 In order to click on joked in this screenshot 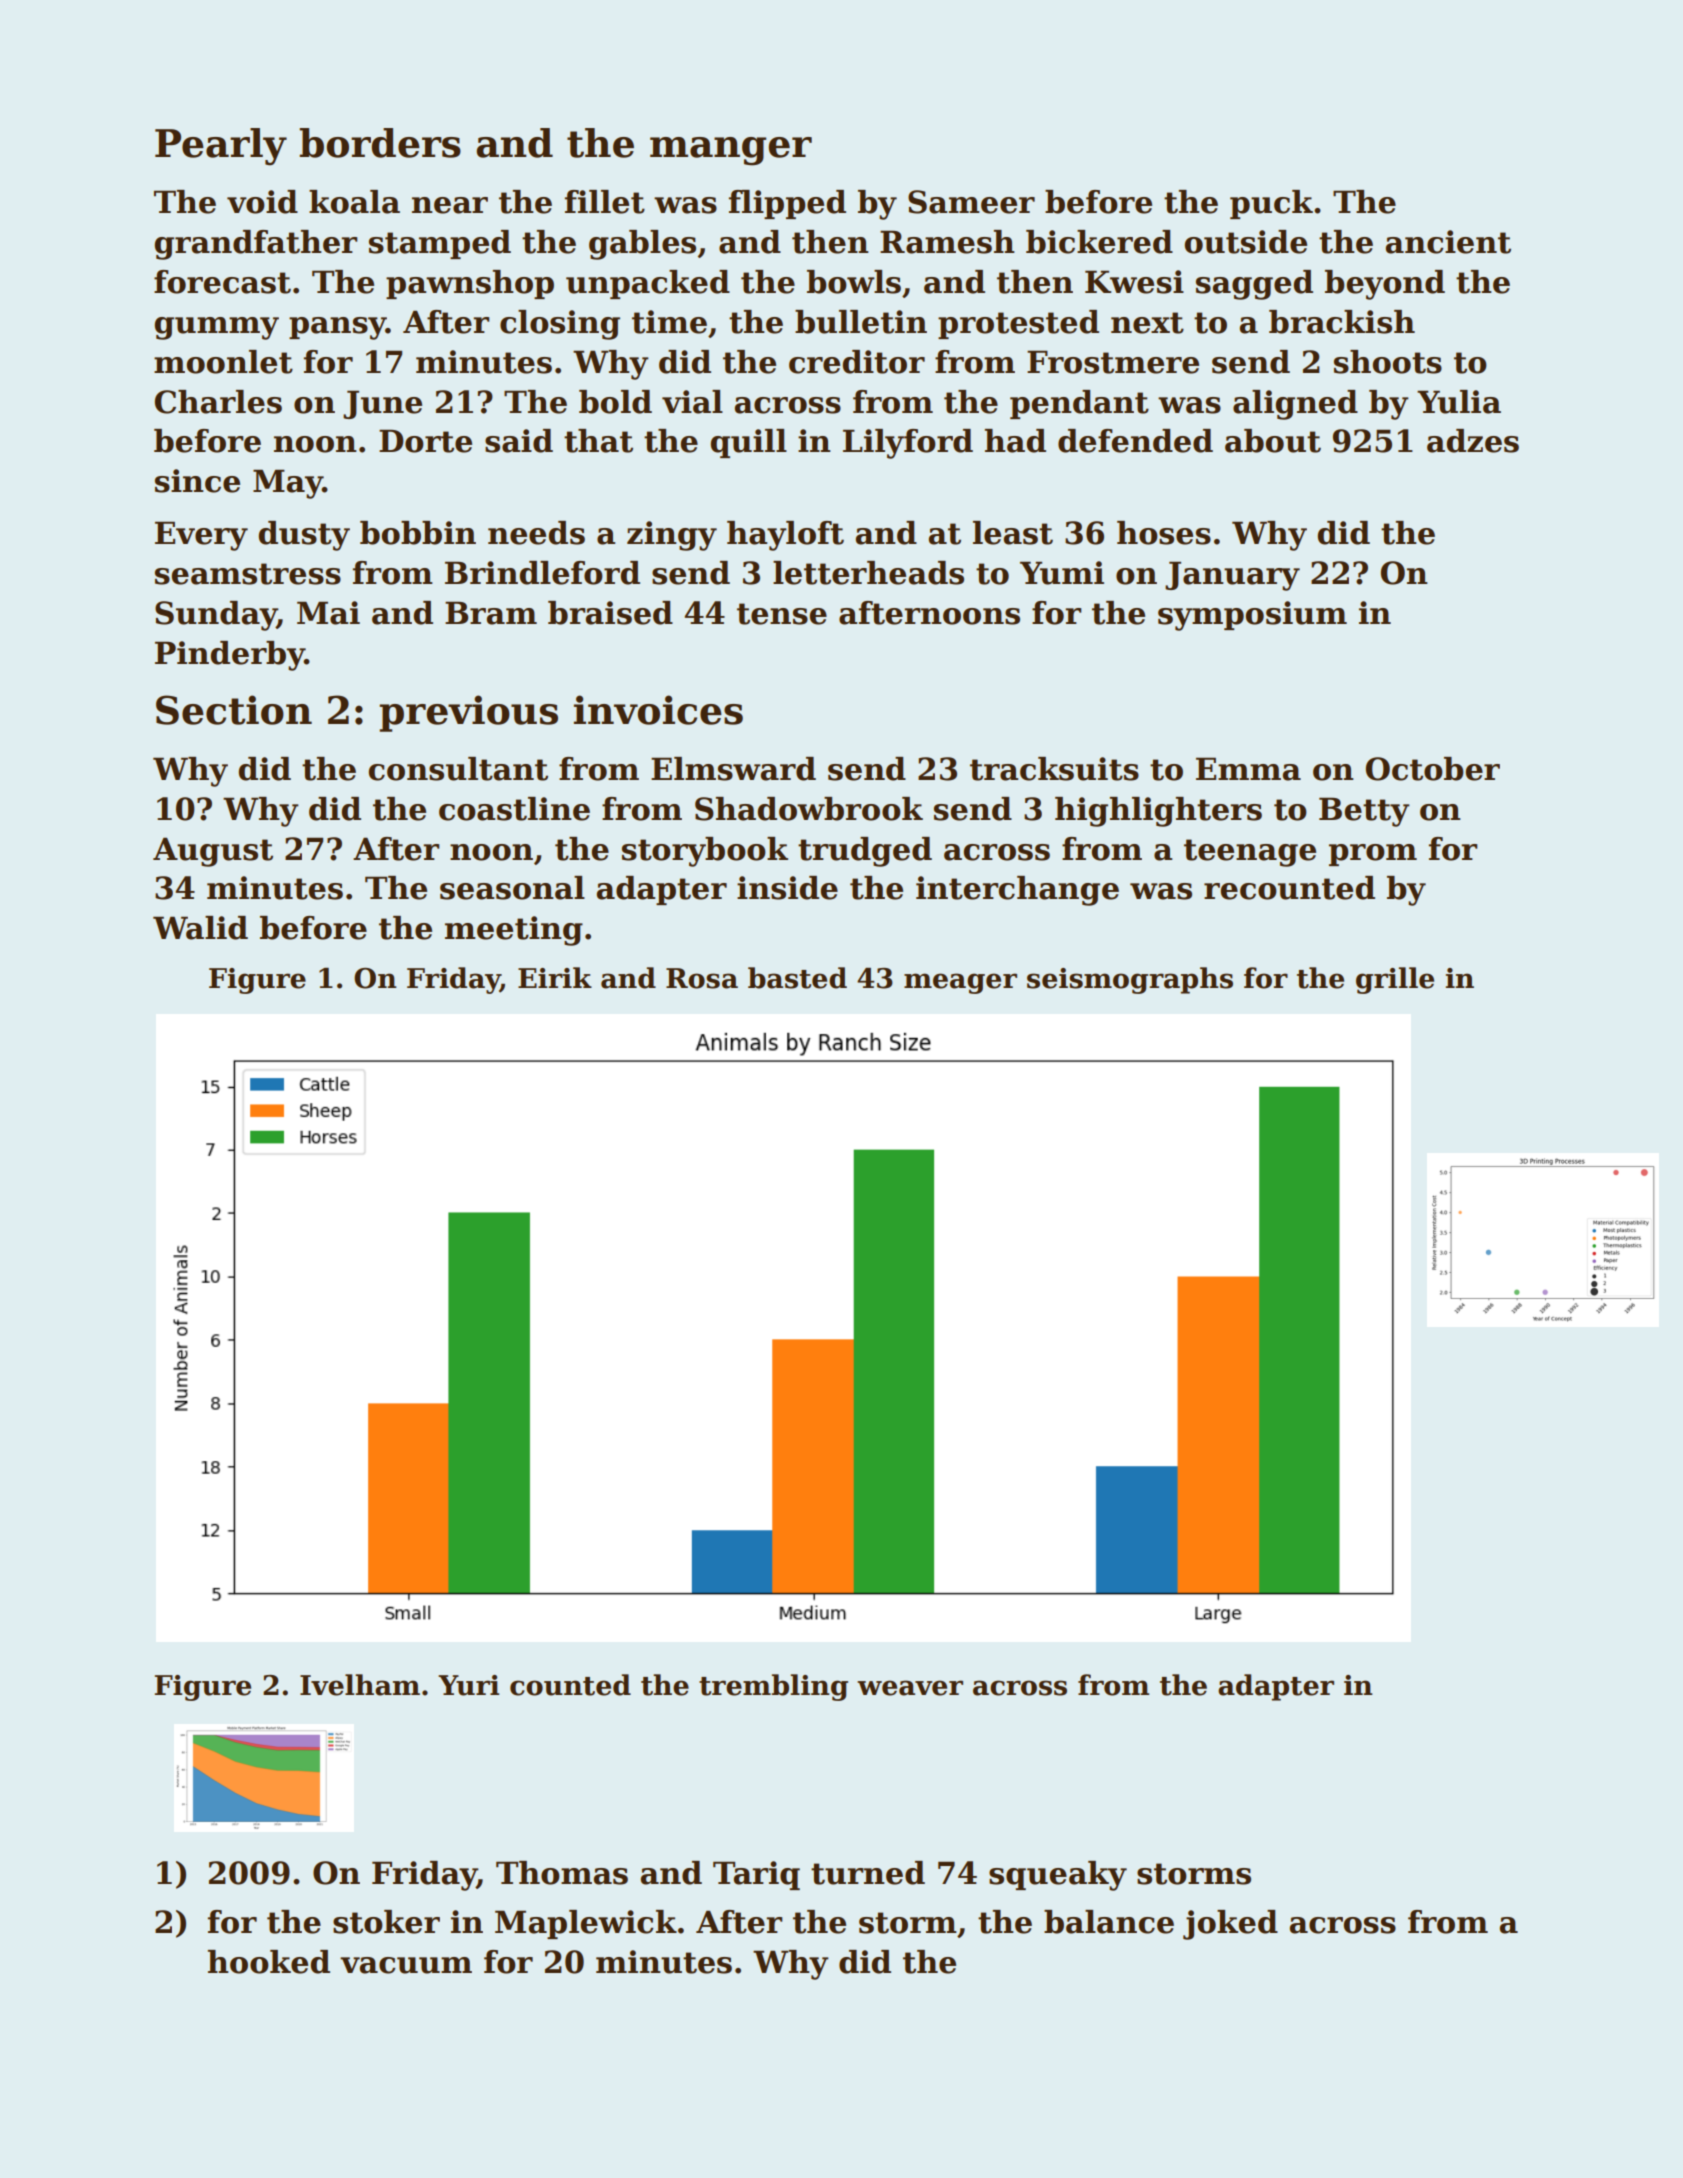, I will do `click(1230, 1925)`.
